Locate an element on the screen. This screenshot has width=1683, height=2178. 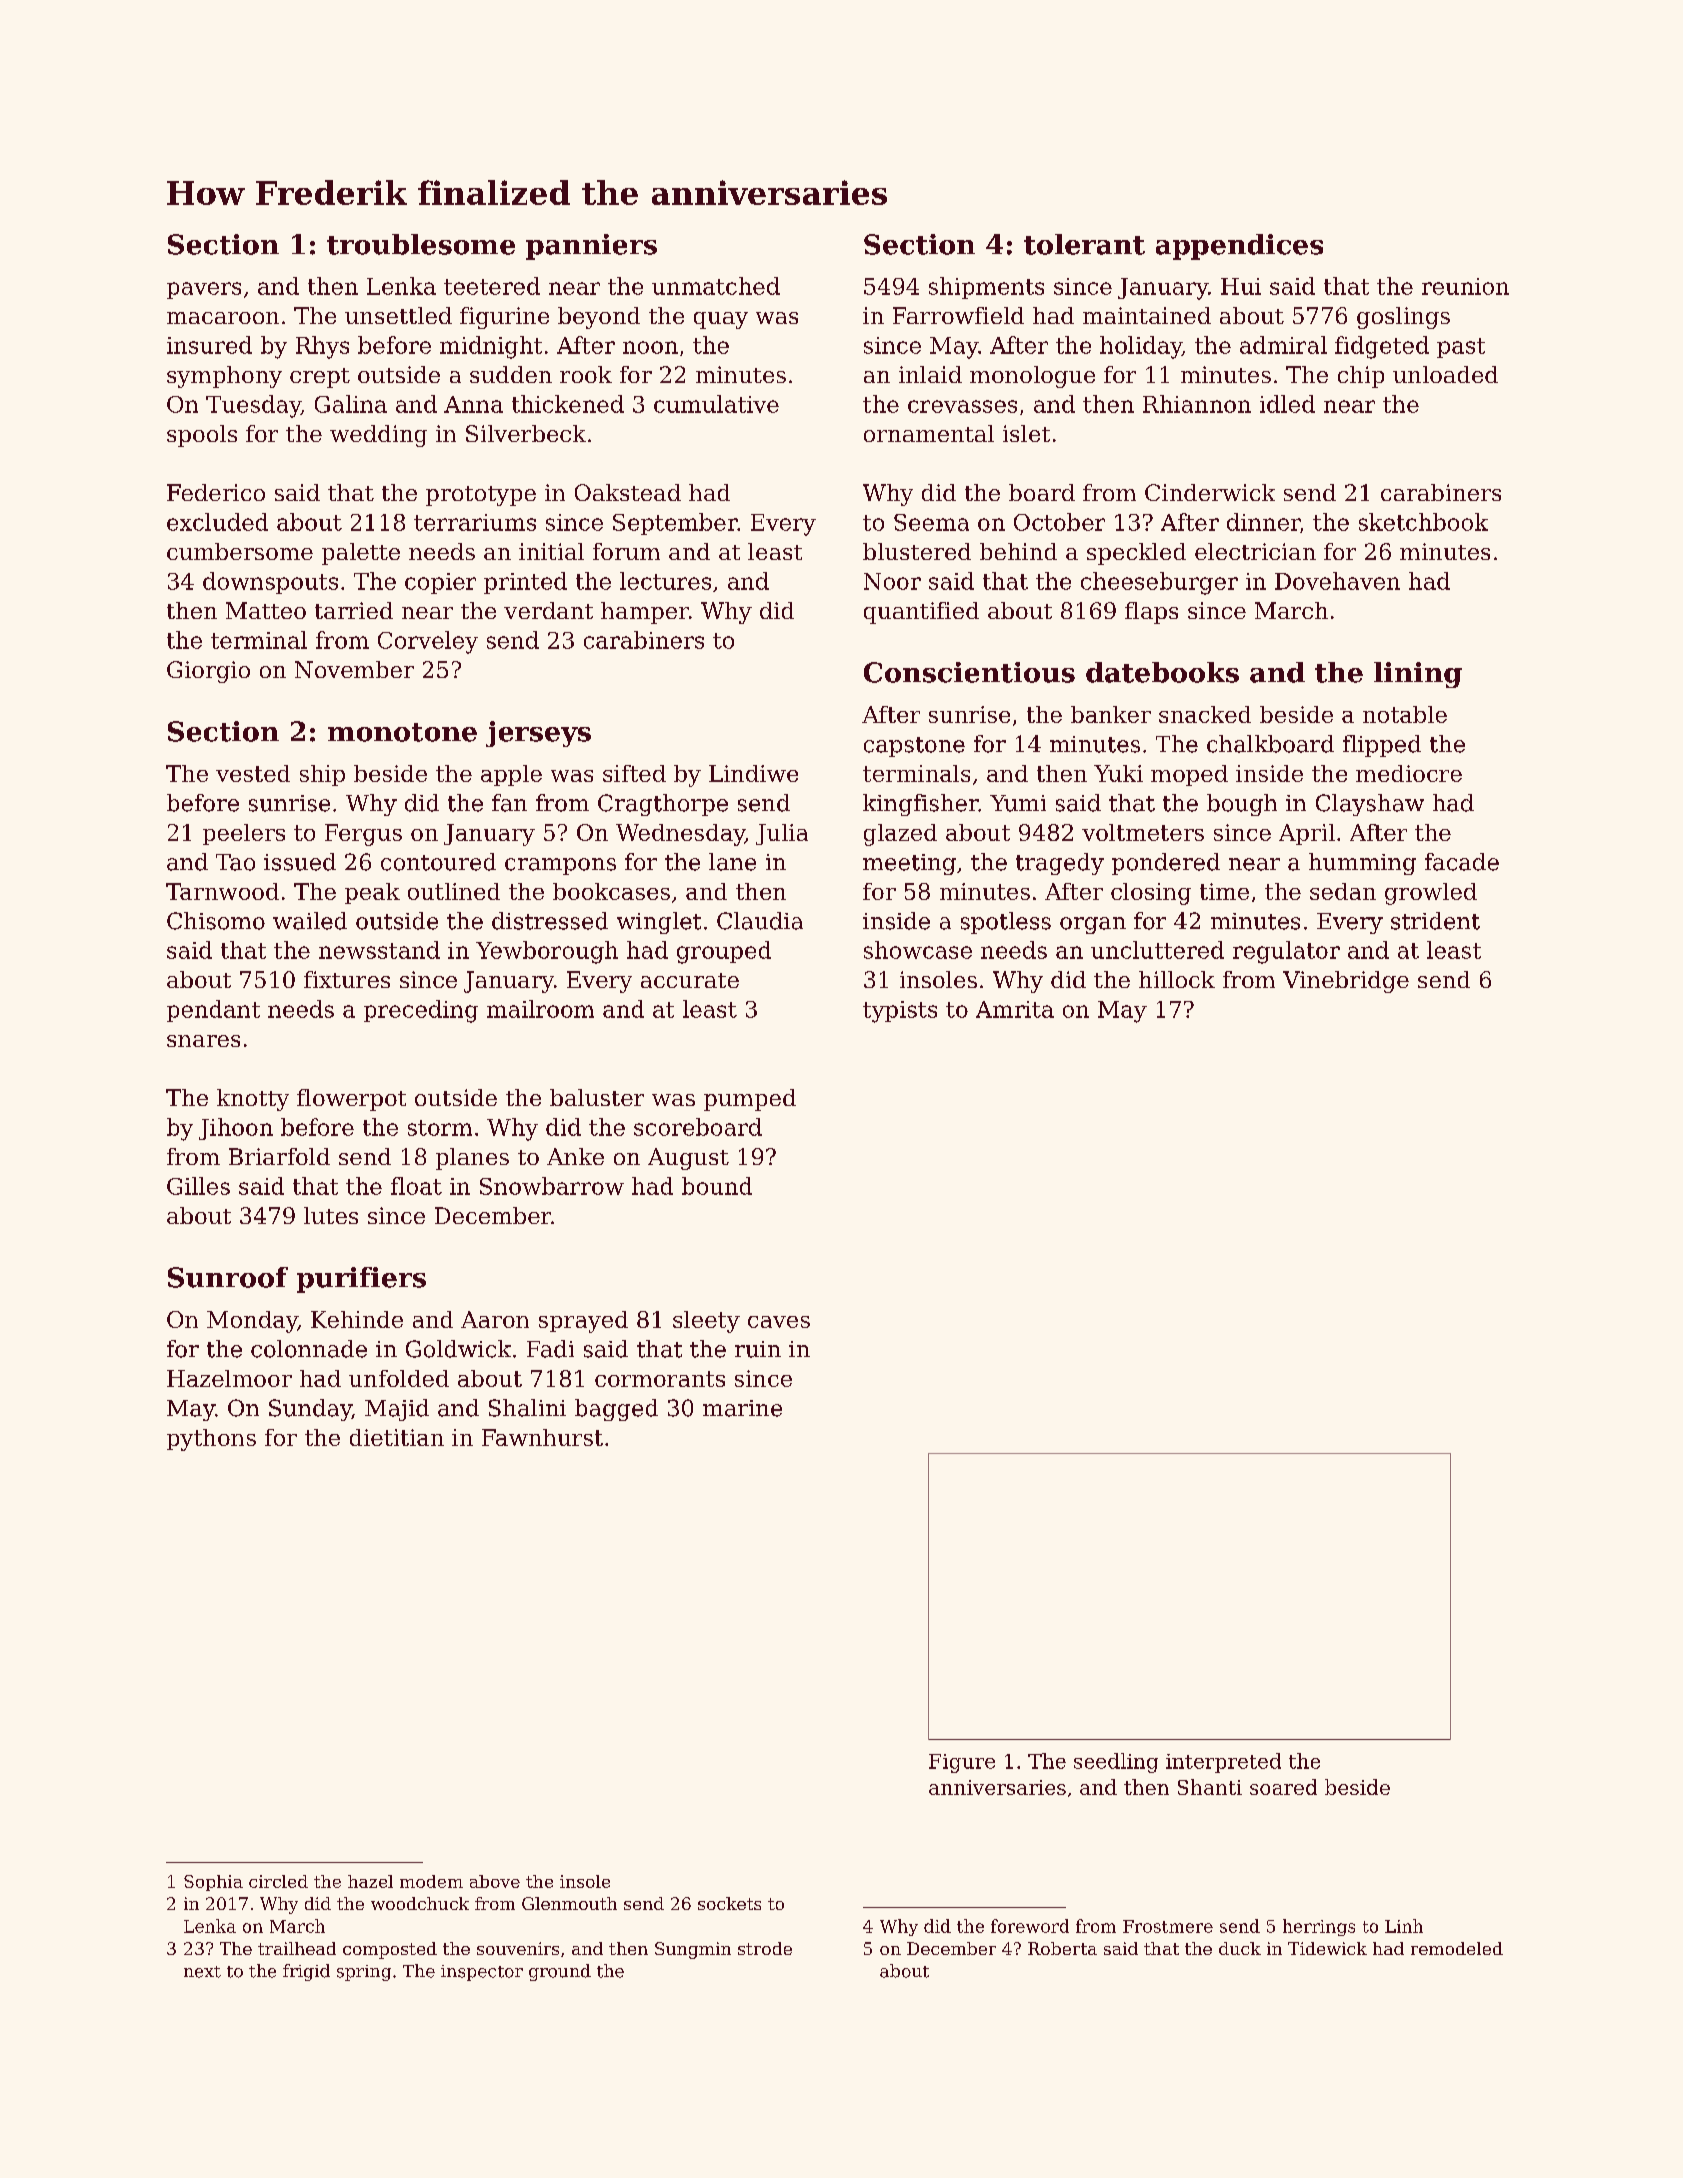
Monday is located at coordinates (252, 1322).
